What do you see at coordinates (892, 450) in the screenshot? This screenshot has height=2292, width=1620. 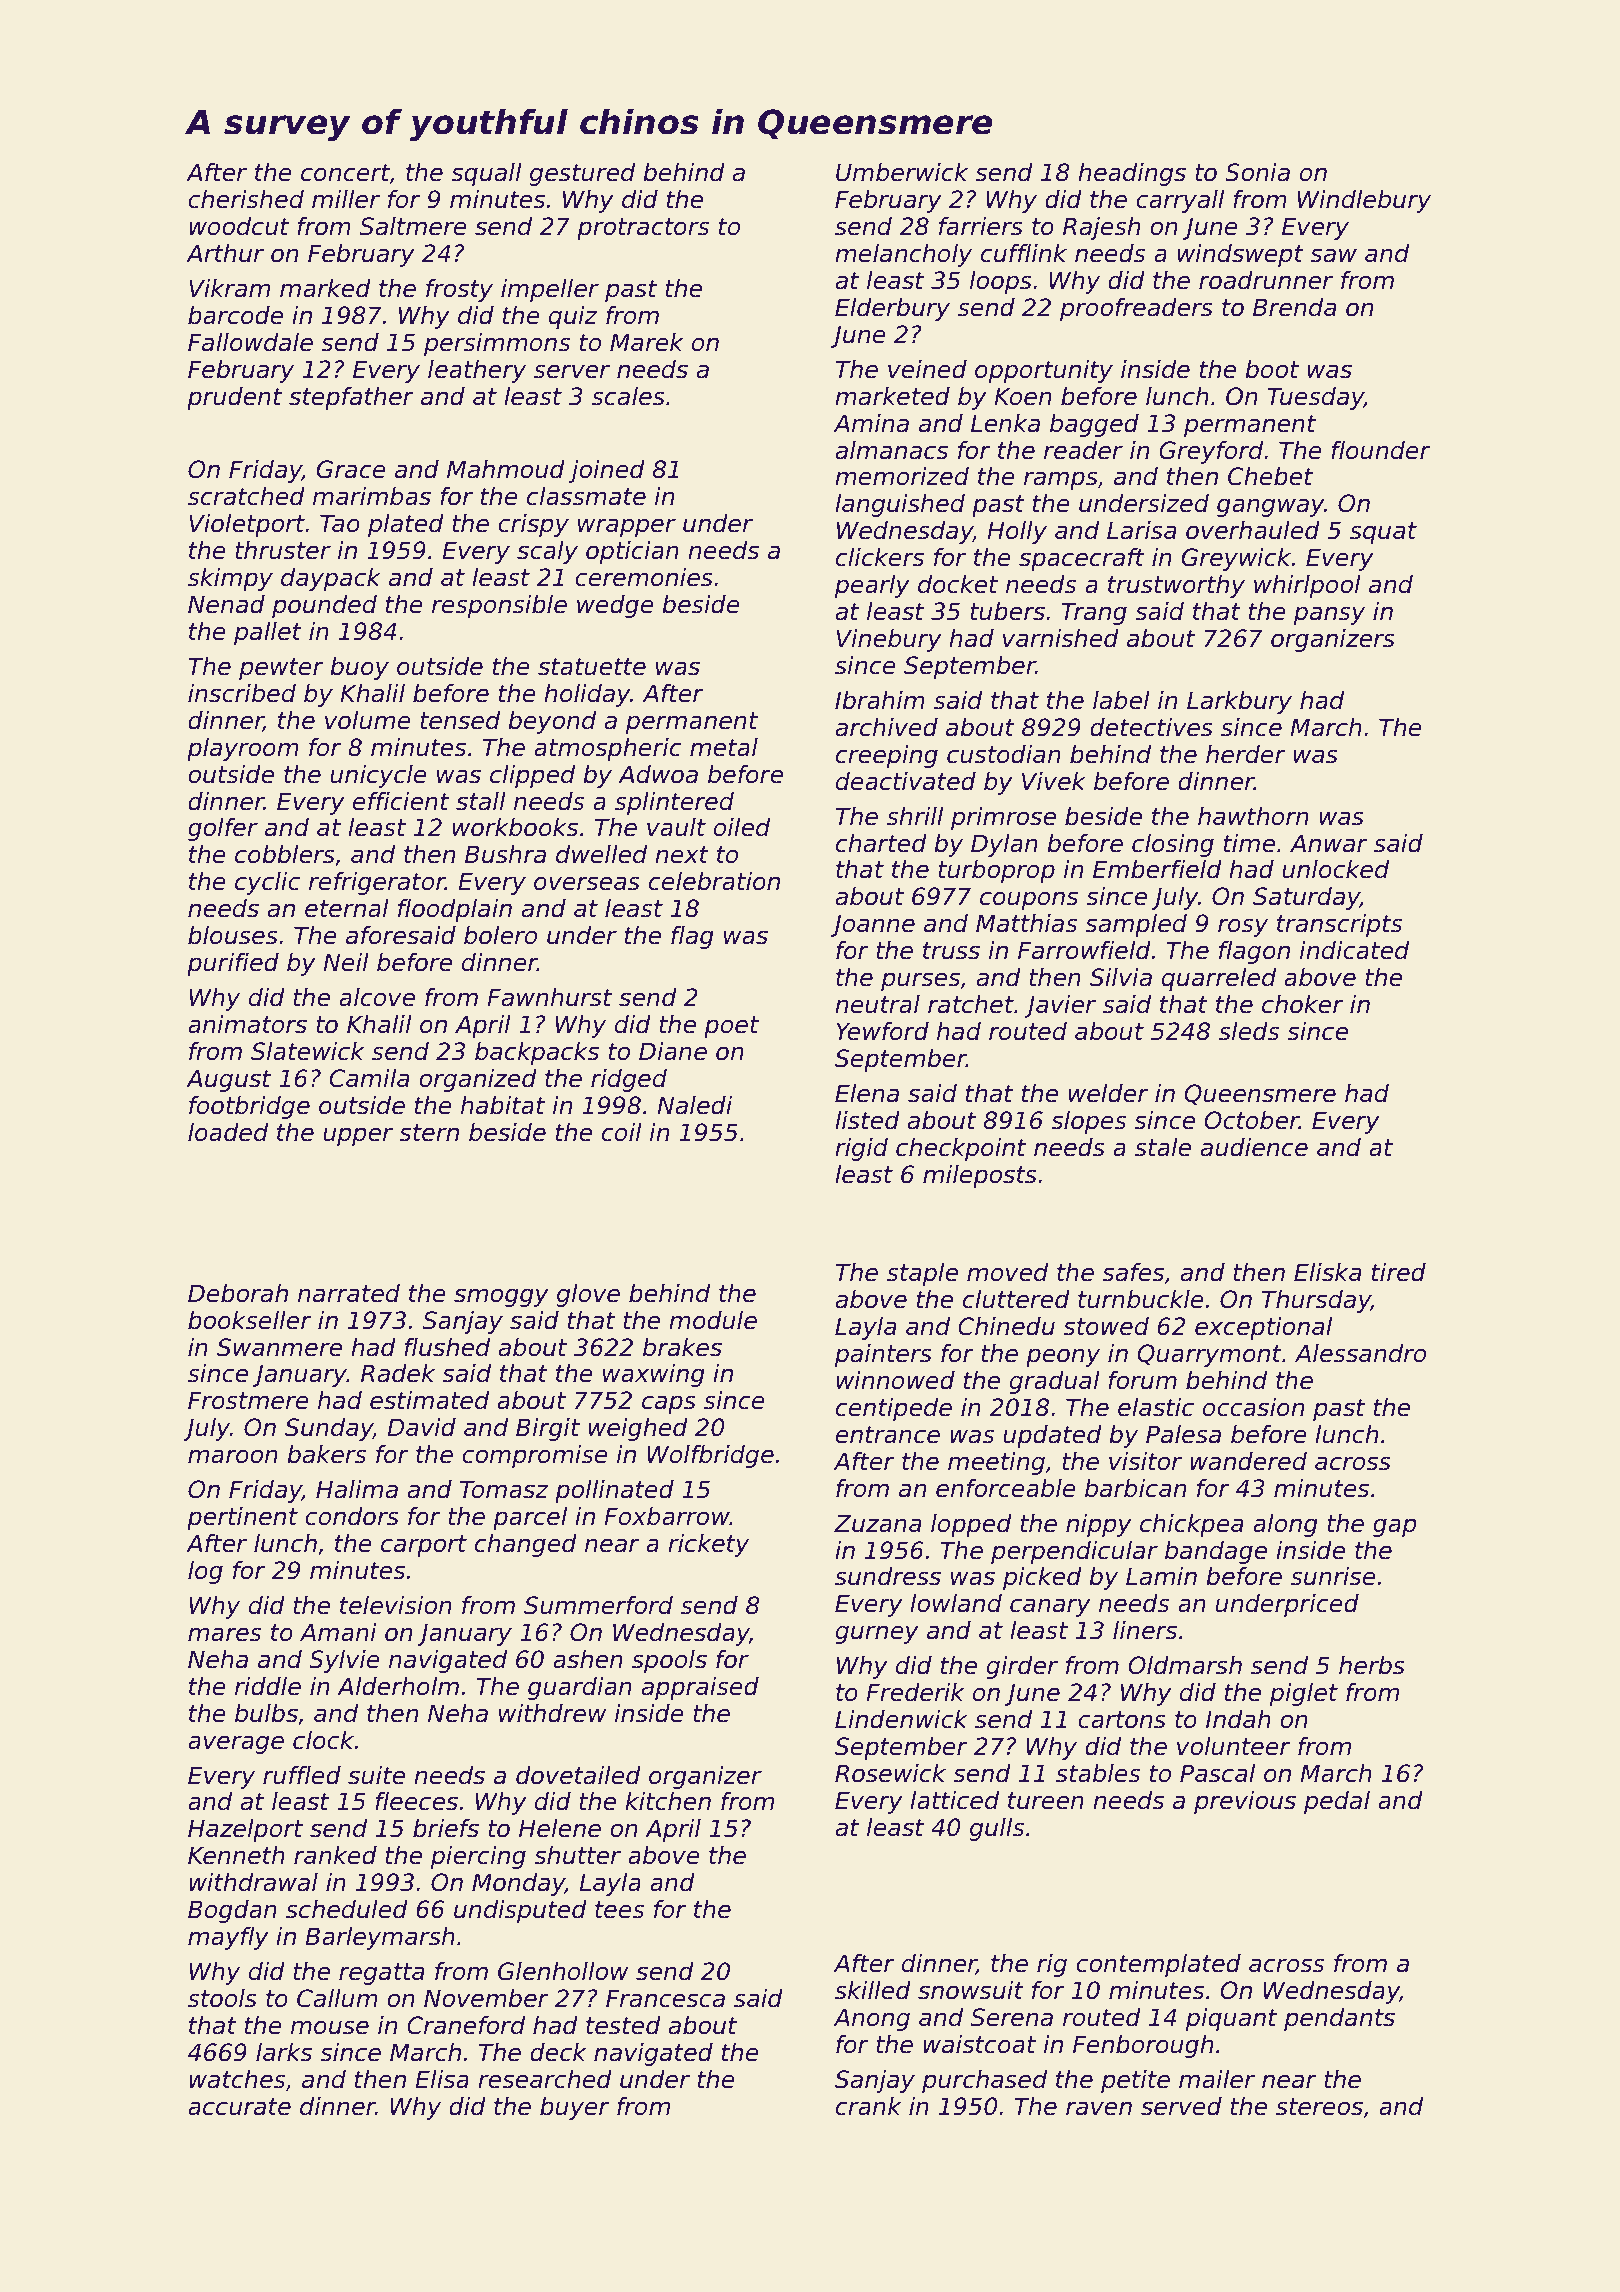 I see `almanacs` at bounding box center [892, 450].
